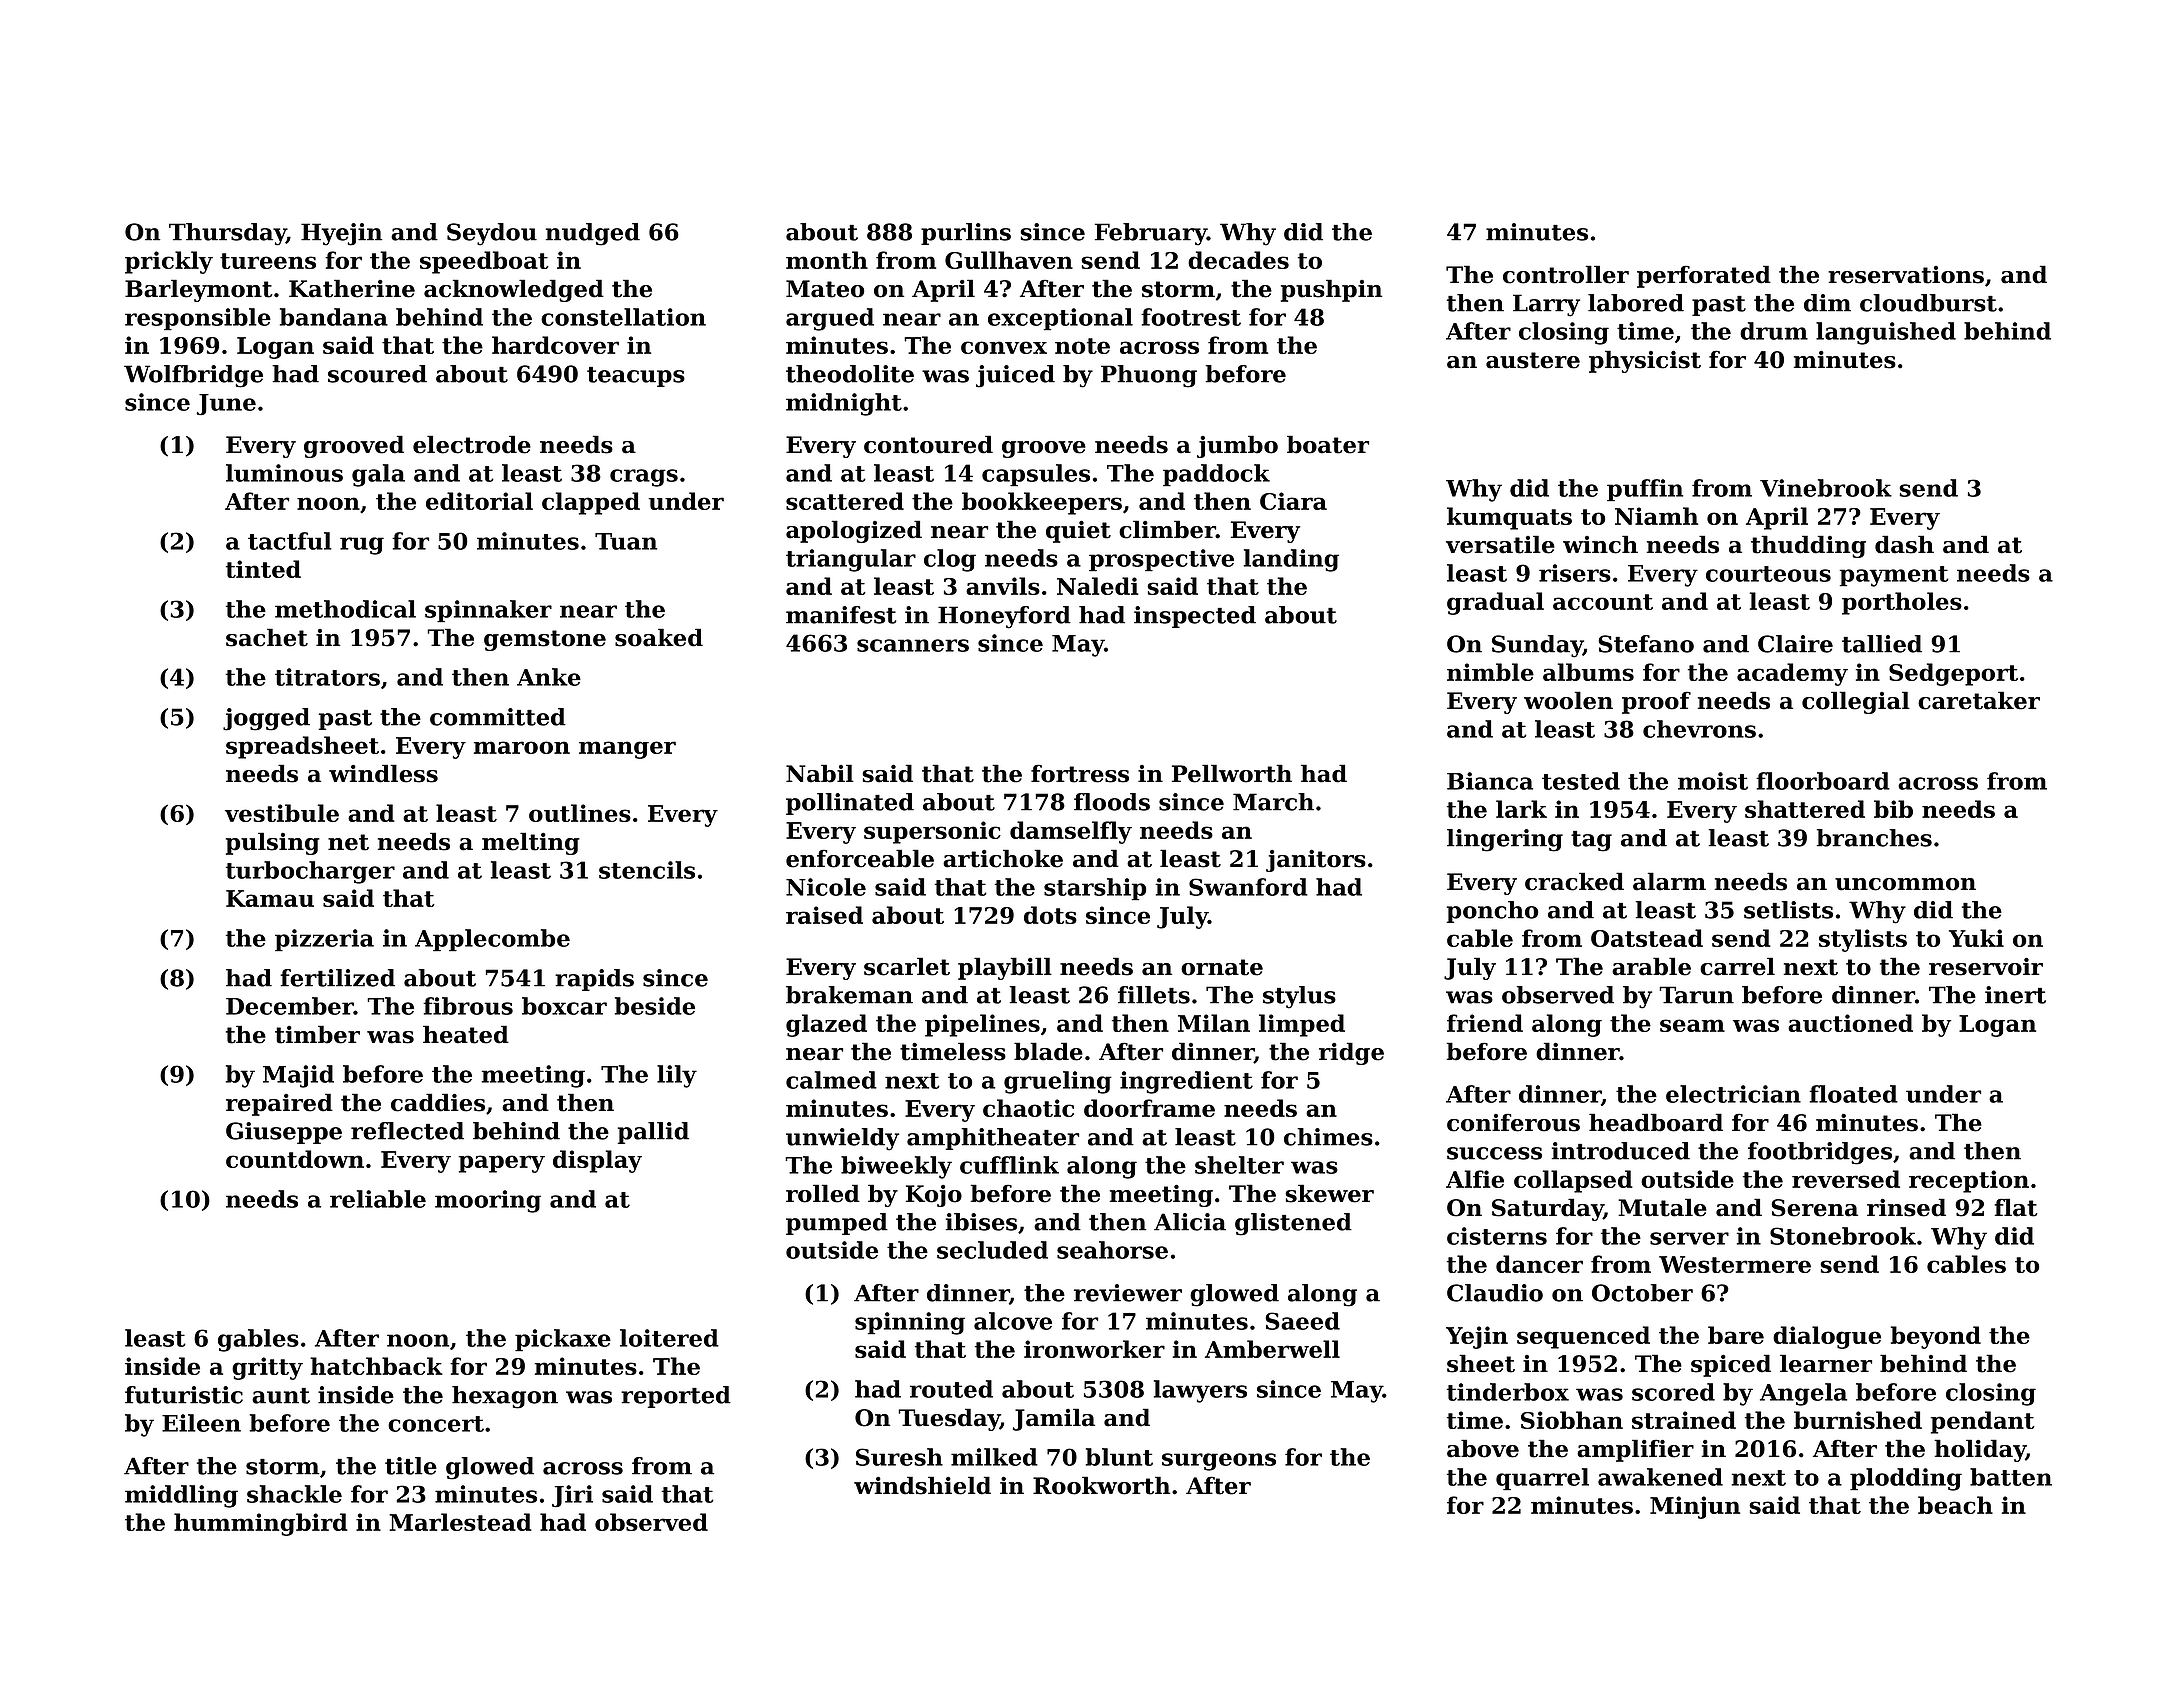  What do you see at coordinates (932, 832) in the document?
I see `supersonic` at bounding box center [932, 832].
